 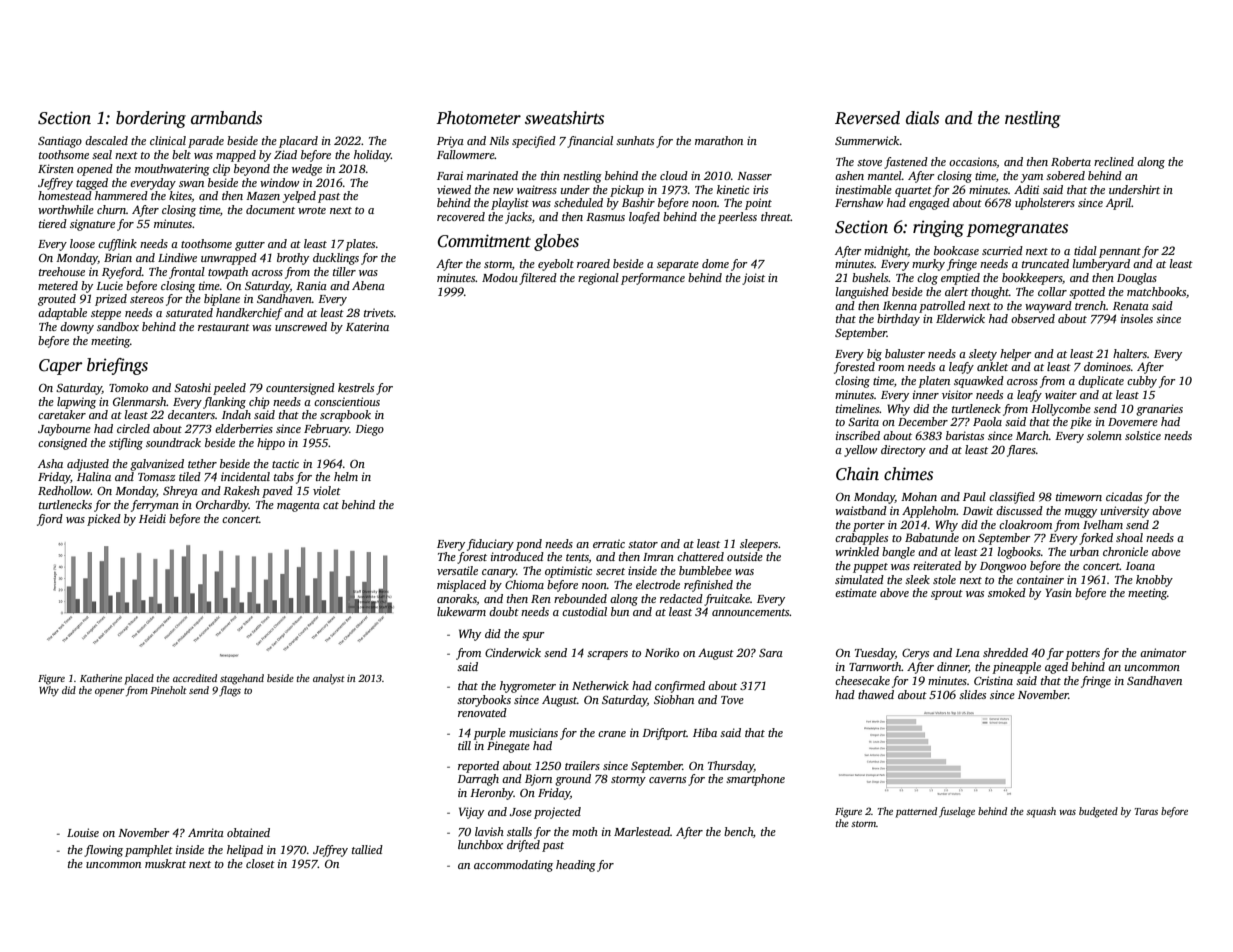 I want to click on Hiba, so click(x=705, y=732).
